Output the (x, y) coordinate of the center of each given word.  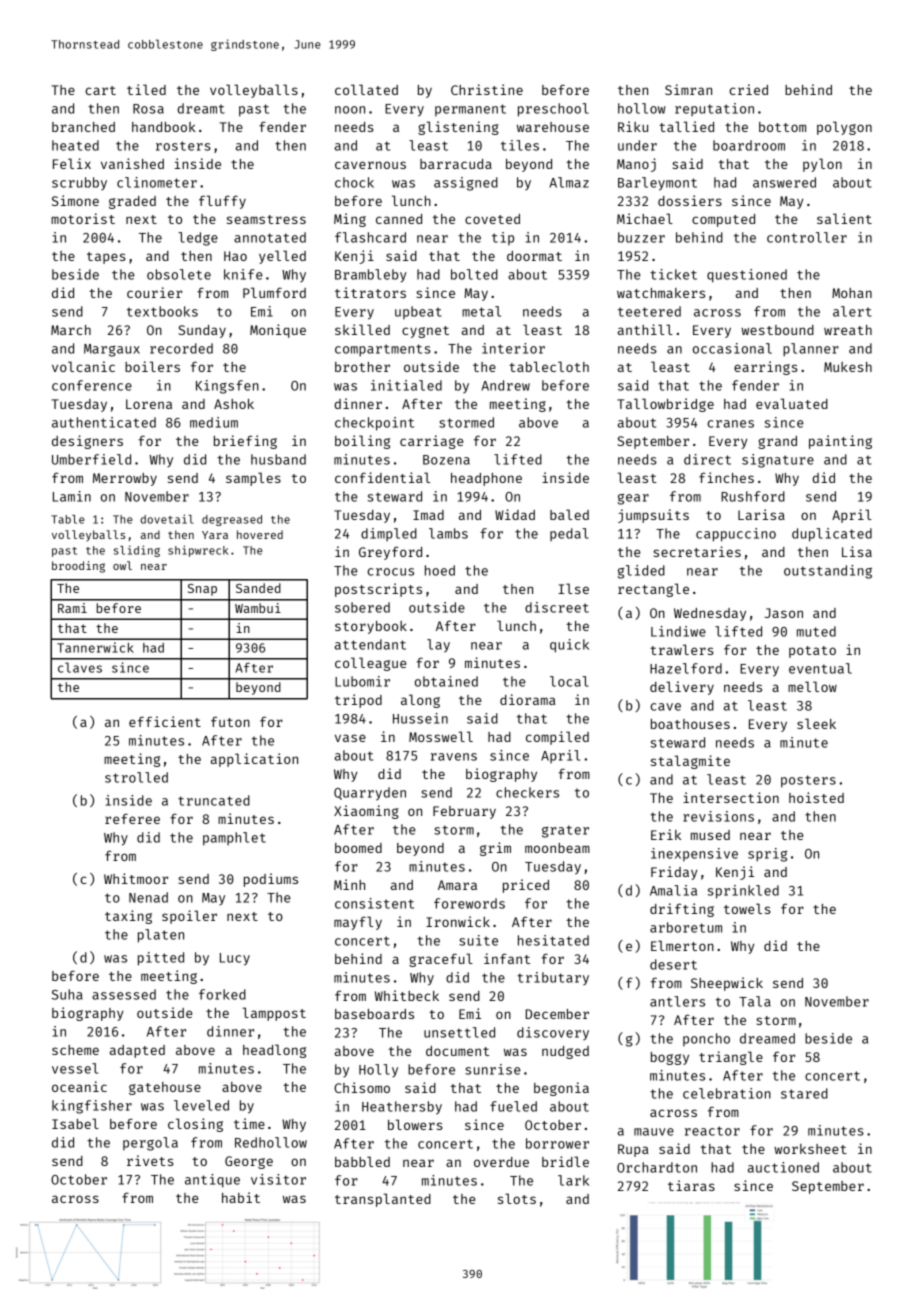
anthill (645, 329)
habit (241, 1197)
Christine (487, 89)
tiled (146, 89)
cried (748, 89)
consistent (374, 903)
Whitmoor (136, 878)
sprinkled (743, 892)
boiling (362, 442)
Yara (215, 535)
